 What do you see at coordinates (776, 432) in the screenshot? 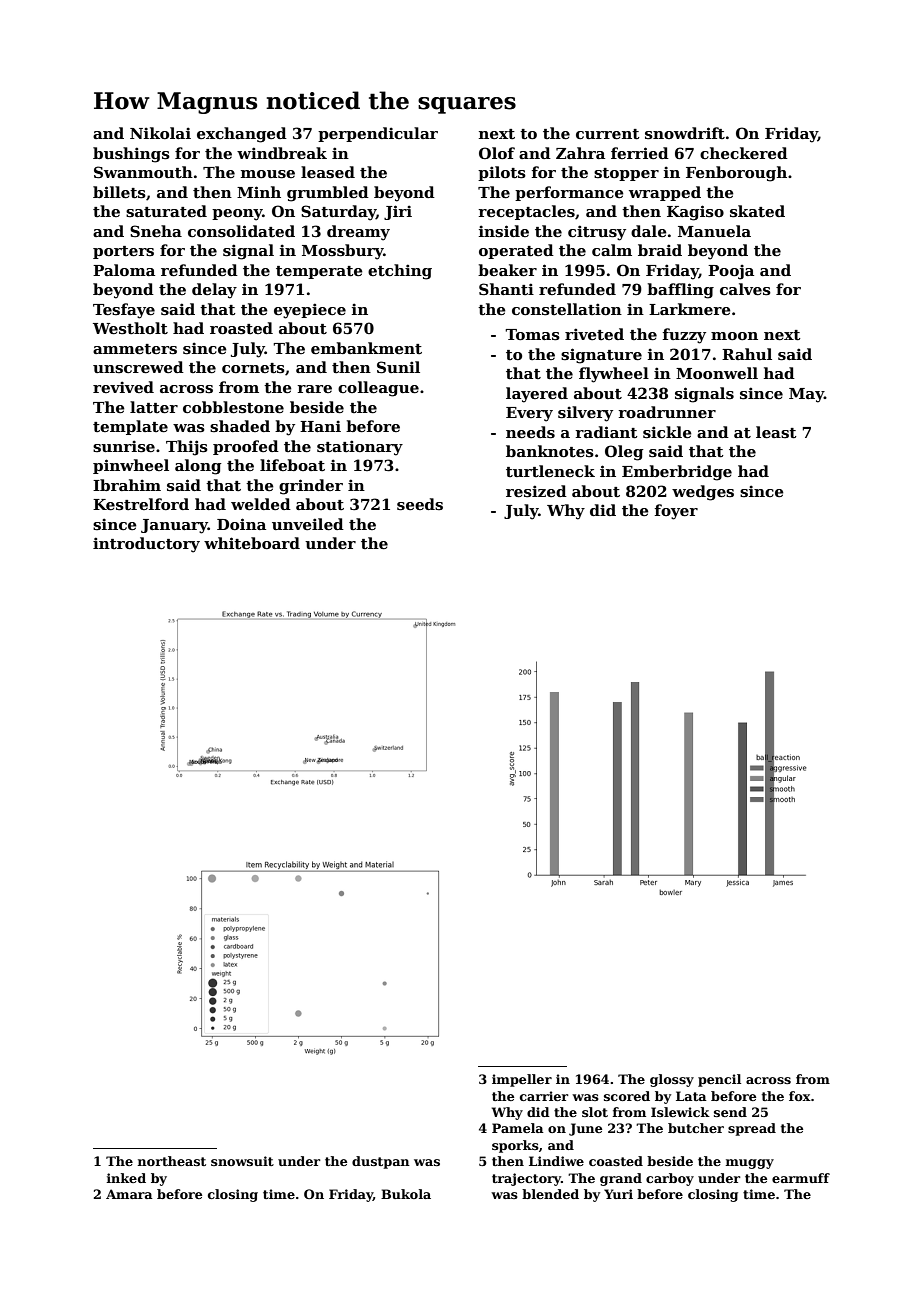
I see `least` at bounding box center [776, 432].
